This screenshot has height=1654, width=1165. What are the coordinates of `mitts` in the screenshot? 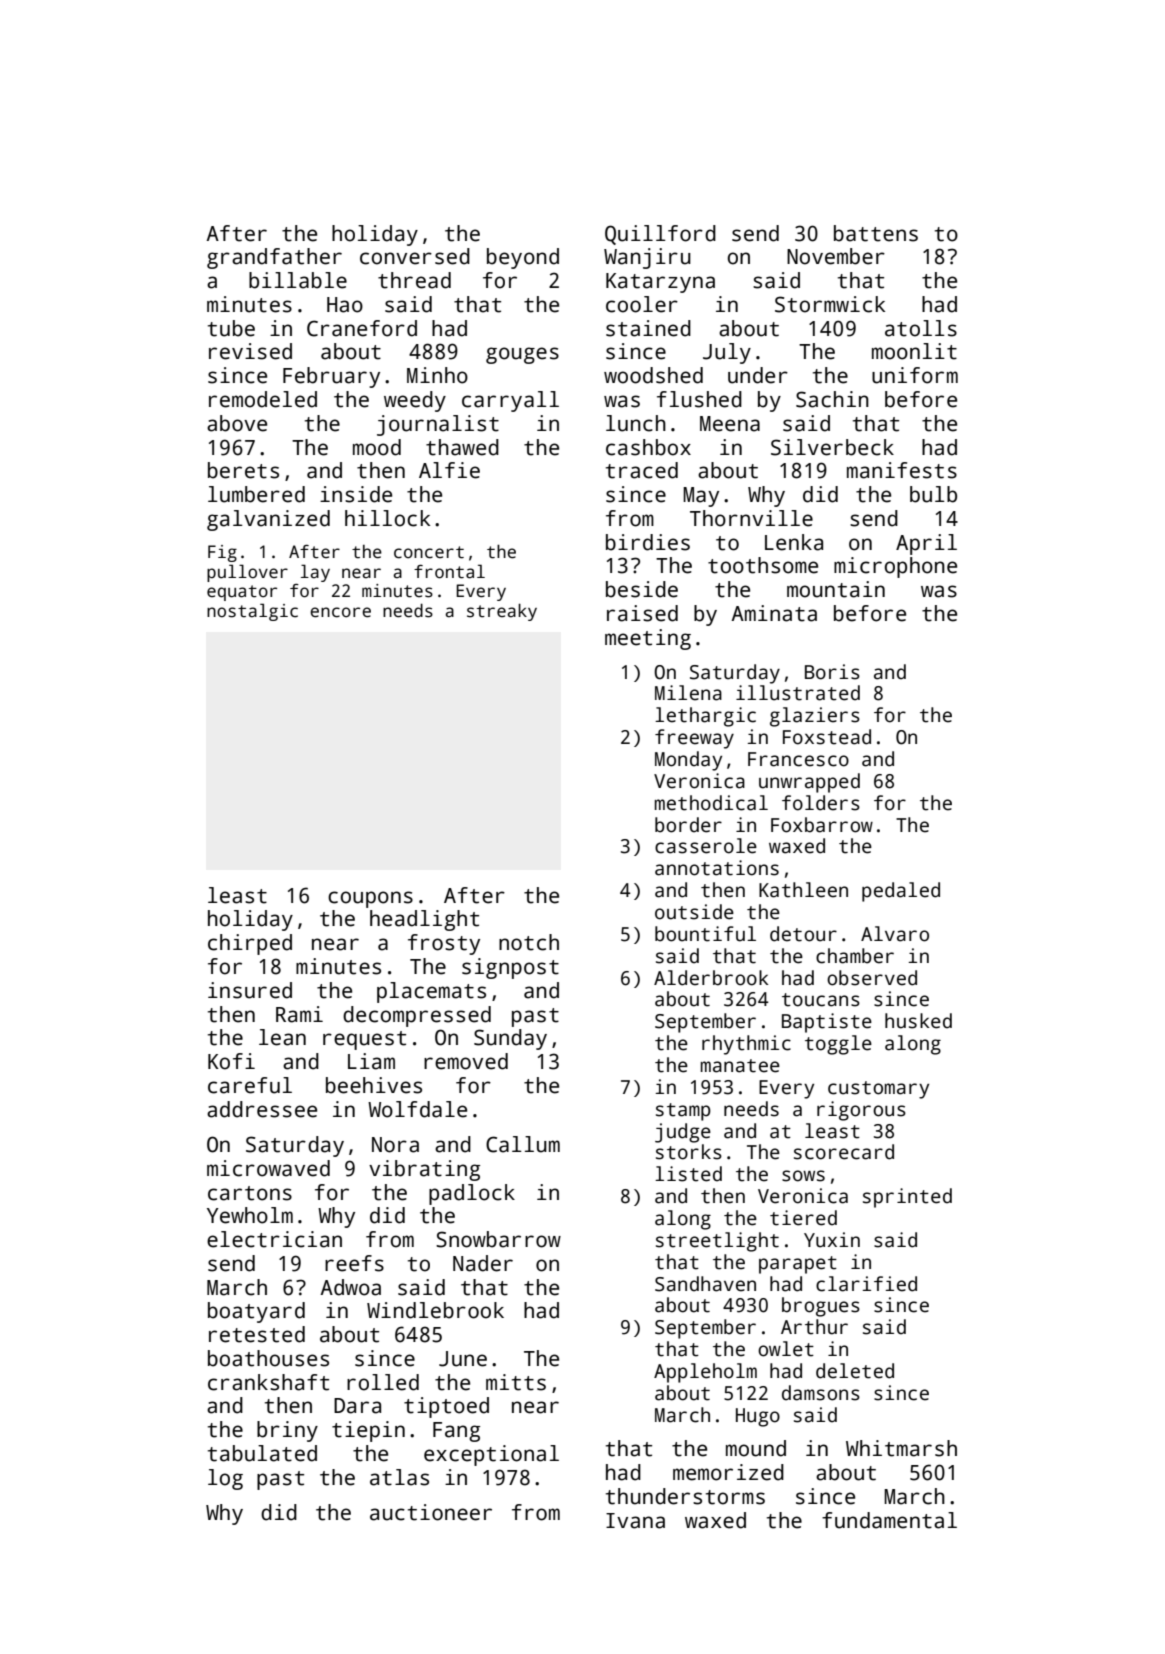 It's located at (516, 1382).
